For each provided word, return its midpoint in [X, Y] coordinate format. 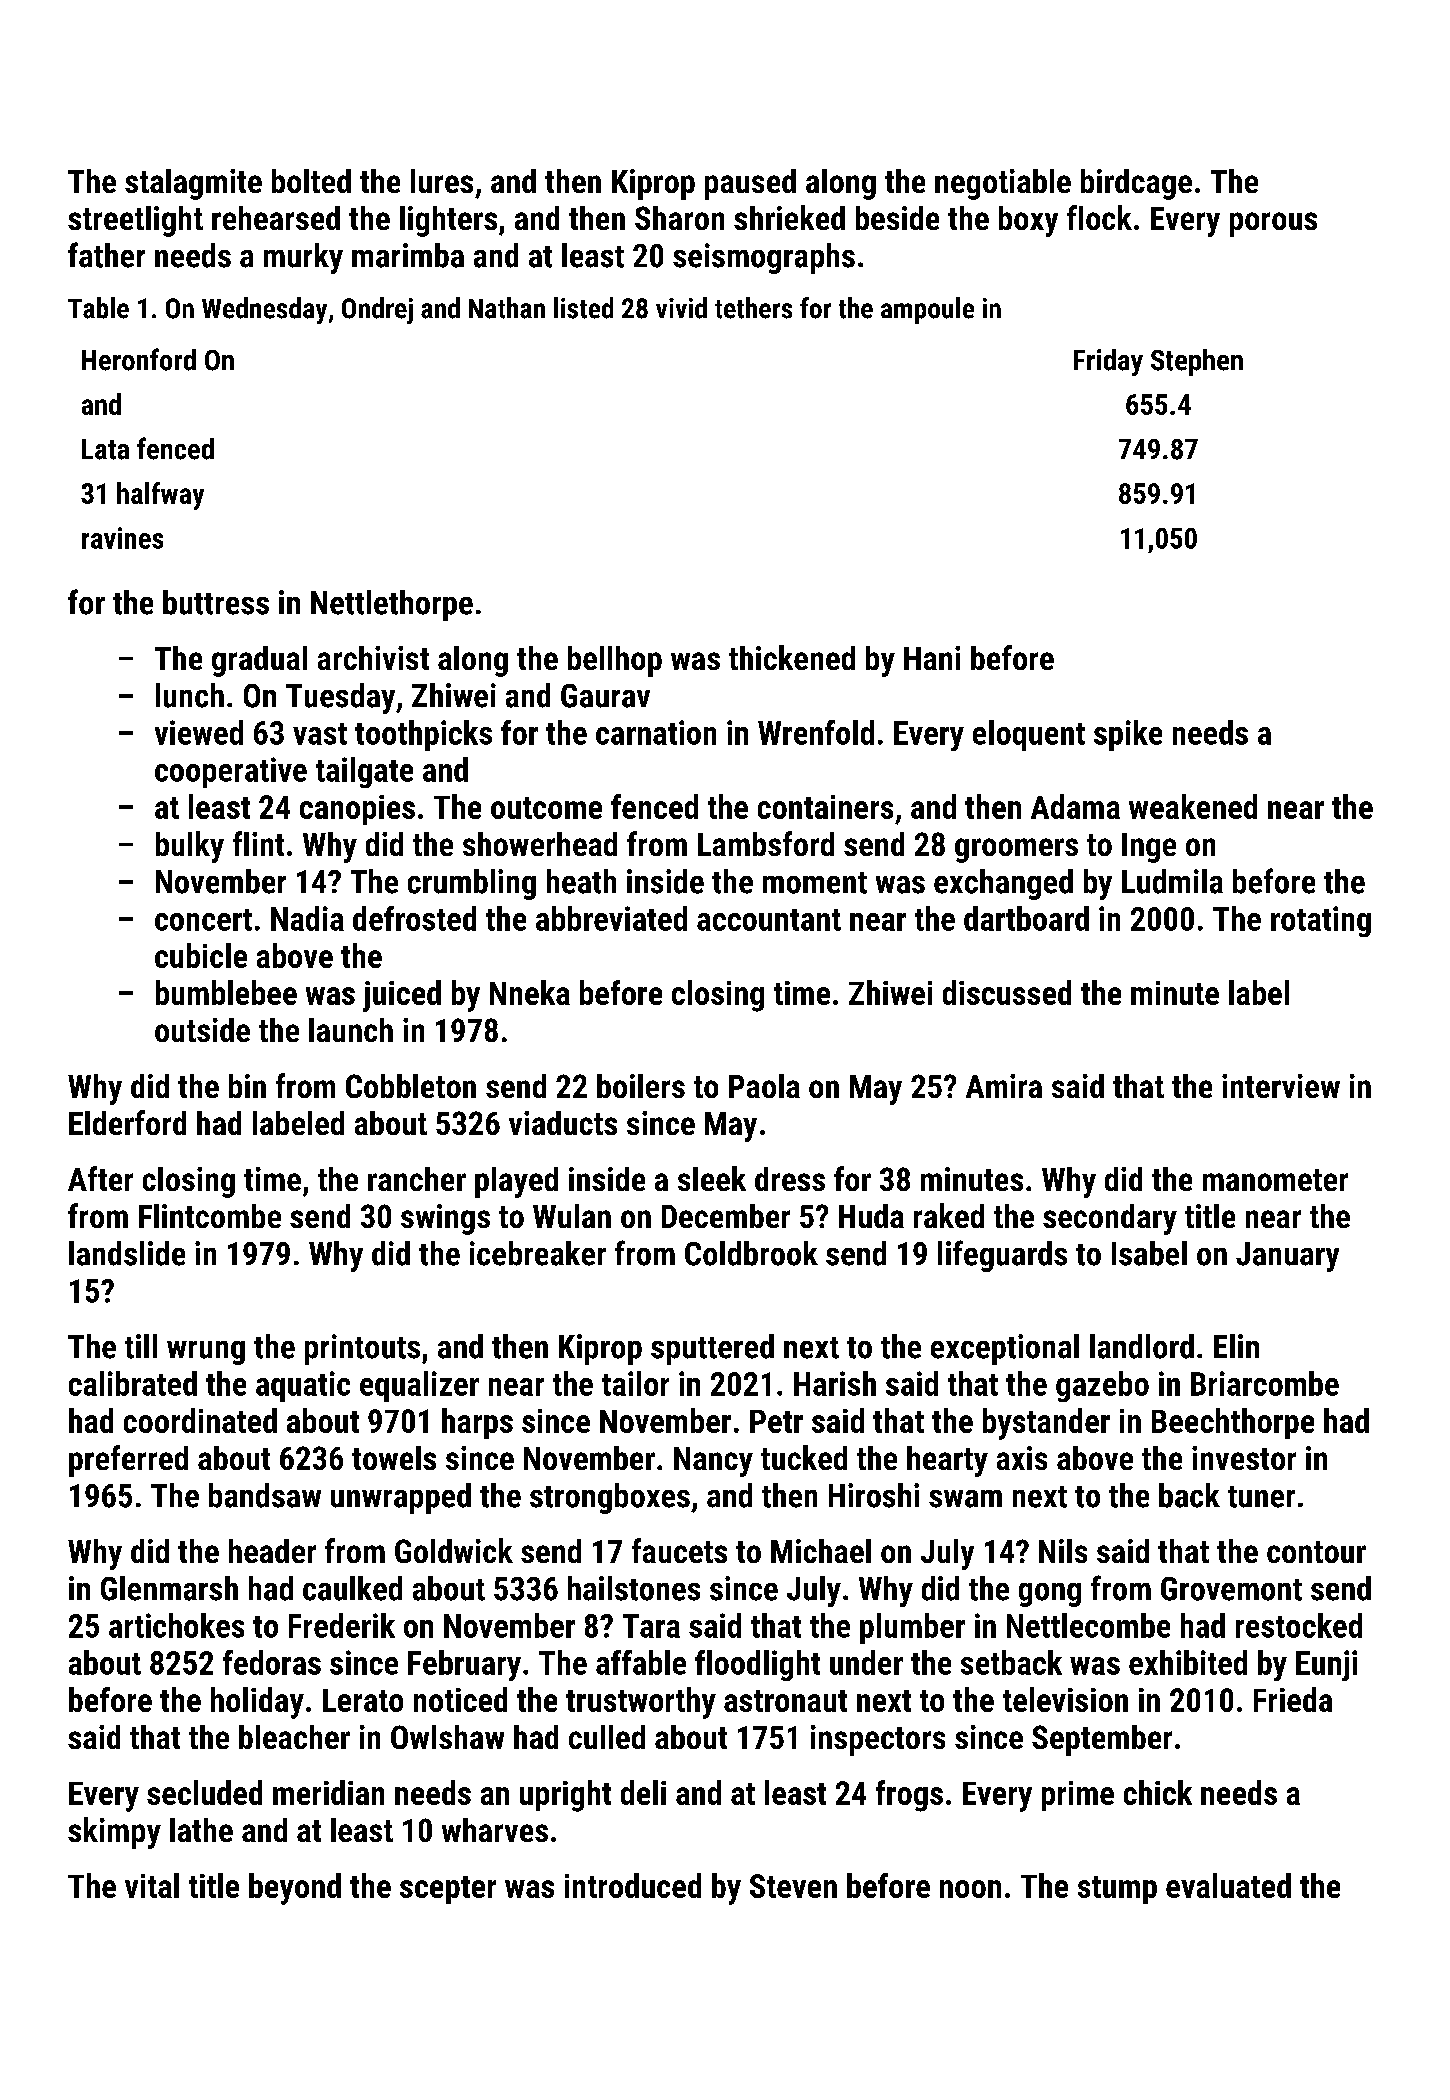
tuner [1261, 1497]
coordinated [200, 1420]
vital [152, 1885]
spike [1128, 735]
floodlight [757, 1665]
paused [750, 184]
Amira [1004, 1086]
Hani [932, 658]
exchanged [1003, 884]
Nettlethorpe [392, 605]
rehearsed [276, 218]
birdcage [1136, 184]
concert [203, 920]
